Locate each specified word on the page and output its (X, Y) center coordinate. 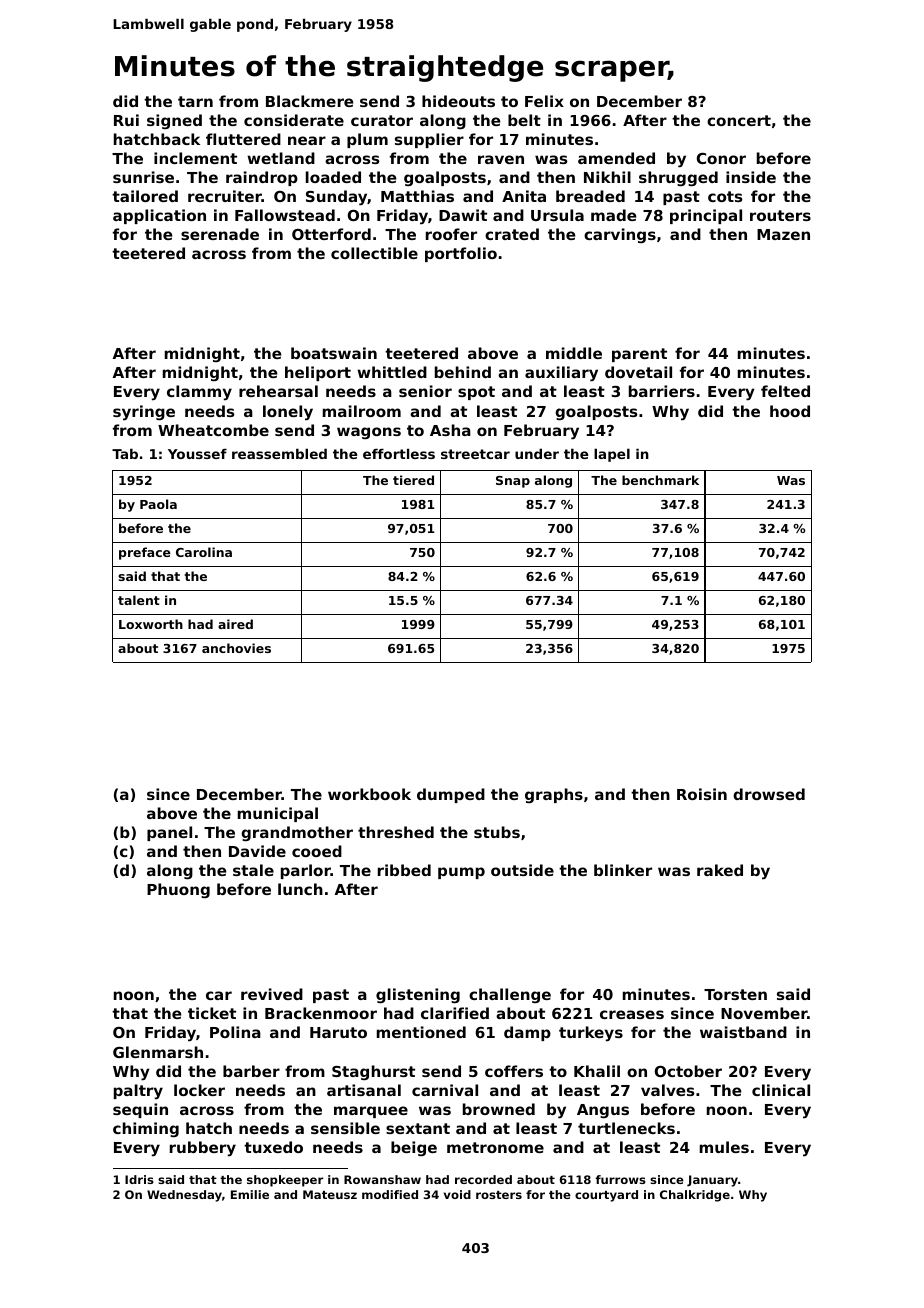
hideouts (458, 101)
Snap (513, 482)
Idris (139, 1179)
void (457, 1194)
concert (739, 120)
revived (272, 994)
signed (174, 121)
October (688, 1071)
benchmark (660, 480)
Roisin (702, 794)
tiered (413, 480)
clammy (199, 393)
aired (235, 624)
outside (522, 870)
